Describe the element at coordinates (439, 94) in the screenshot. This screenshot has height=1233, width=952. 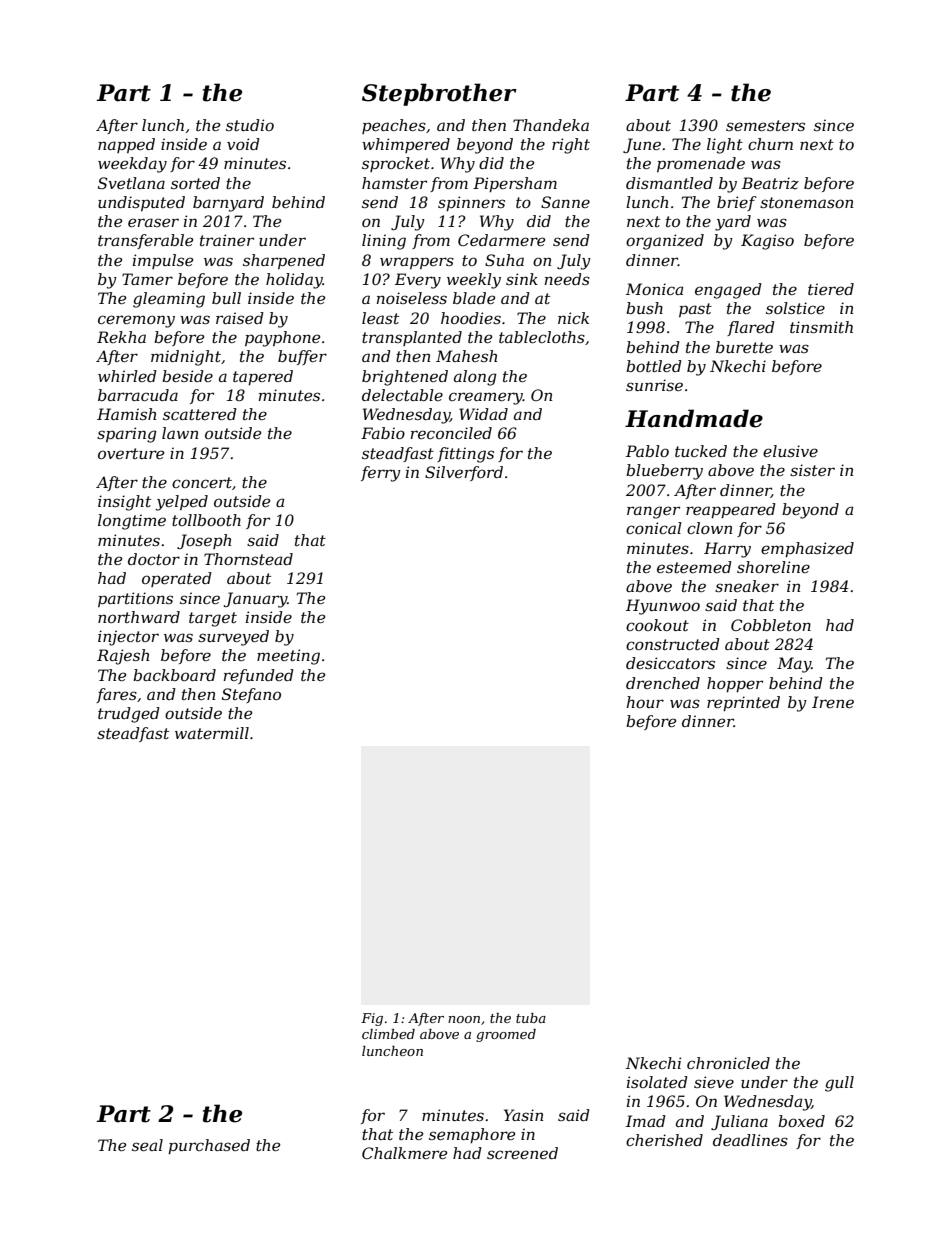
I see `Stepbrother` at that location.
